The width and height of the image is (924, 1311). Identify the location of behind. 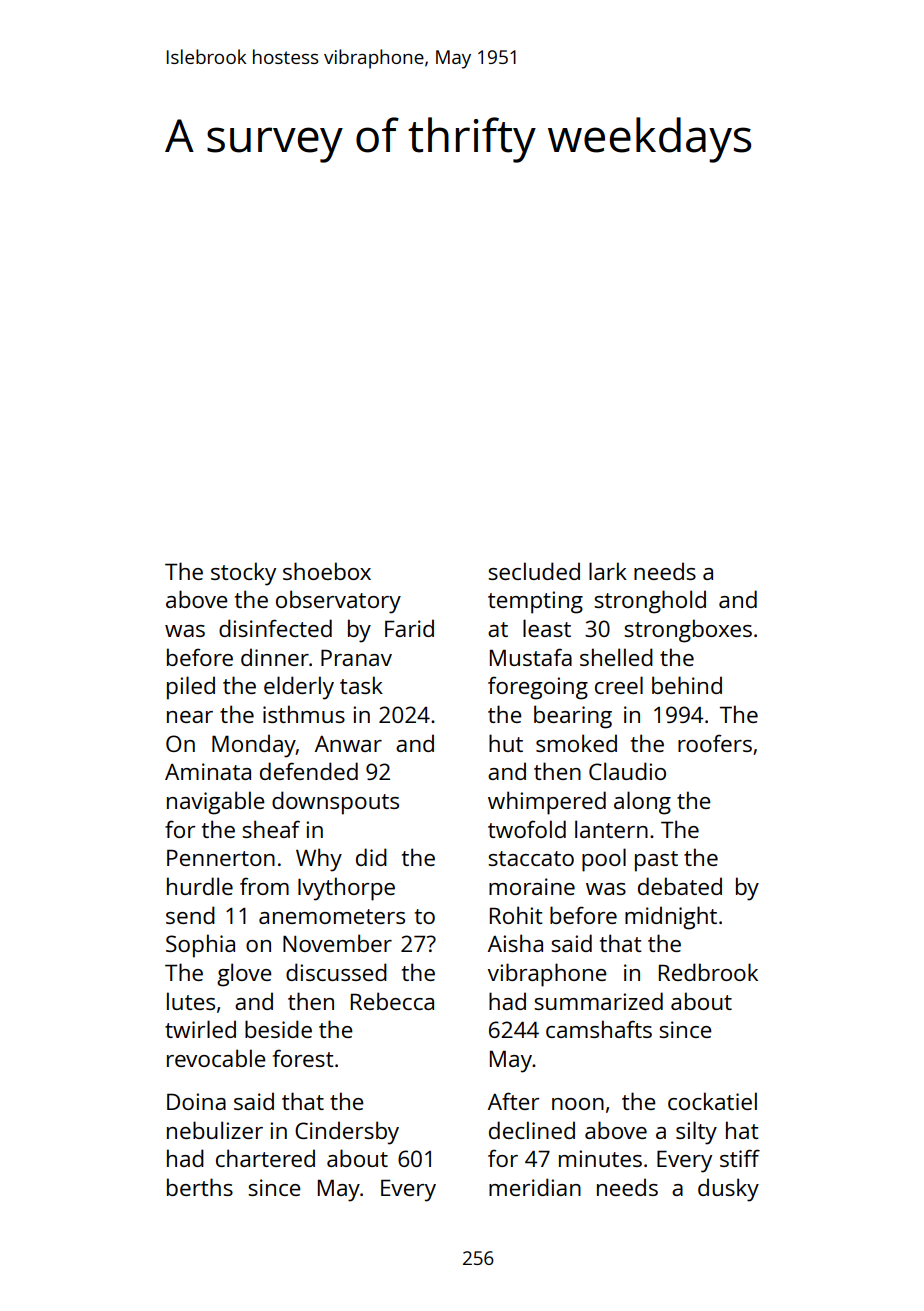
(687, 685).
